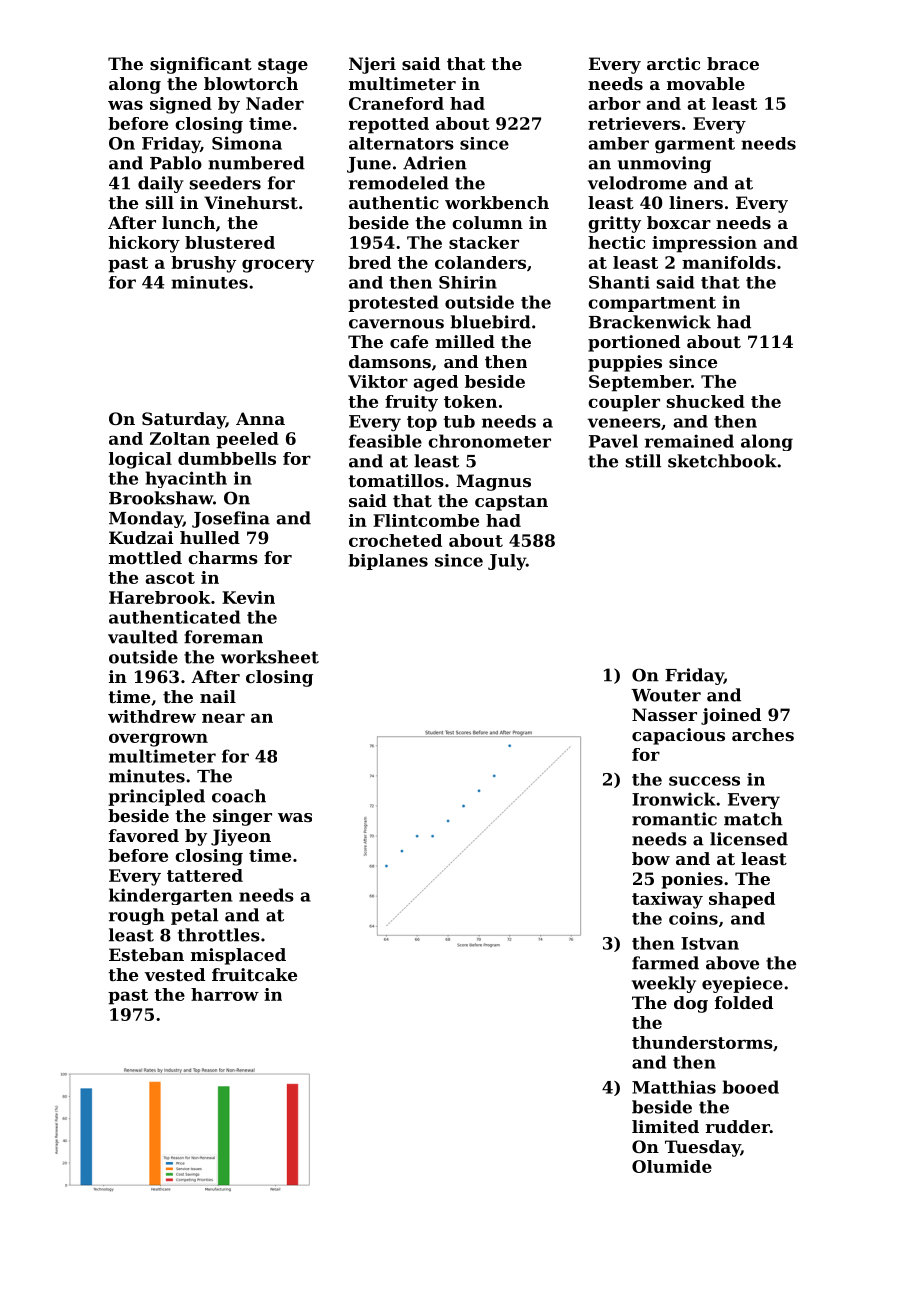  I want to click on throttles, so click(219, 935).
